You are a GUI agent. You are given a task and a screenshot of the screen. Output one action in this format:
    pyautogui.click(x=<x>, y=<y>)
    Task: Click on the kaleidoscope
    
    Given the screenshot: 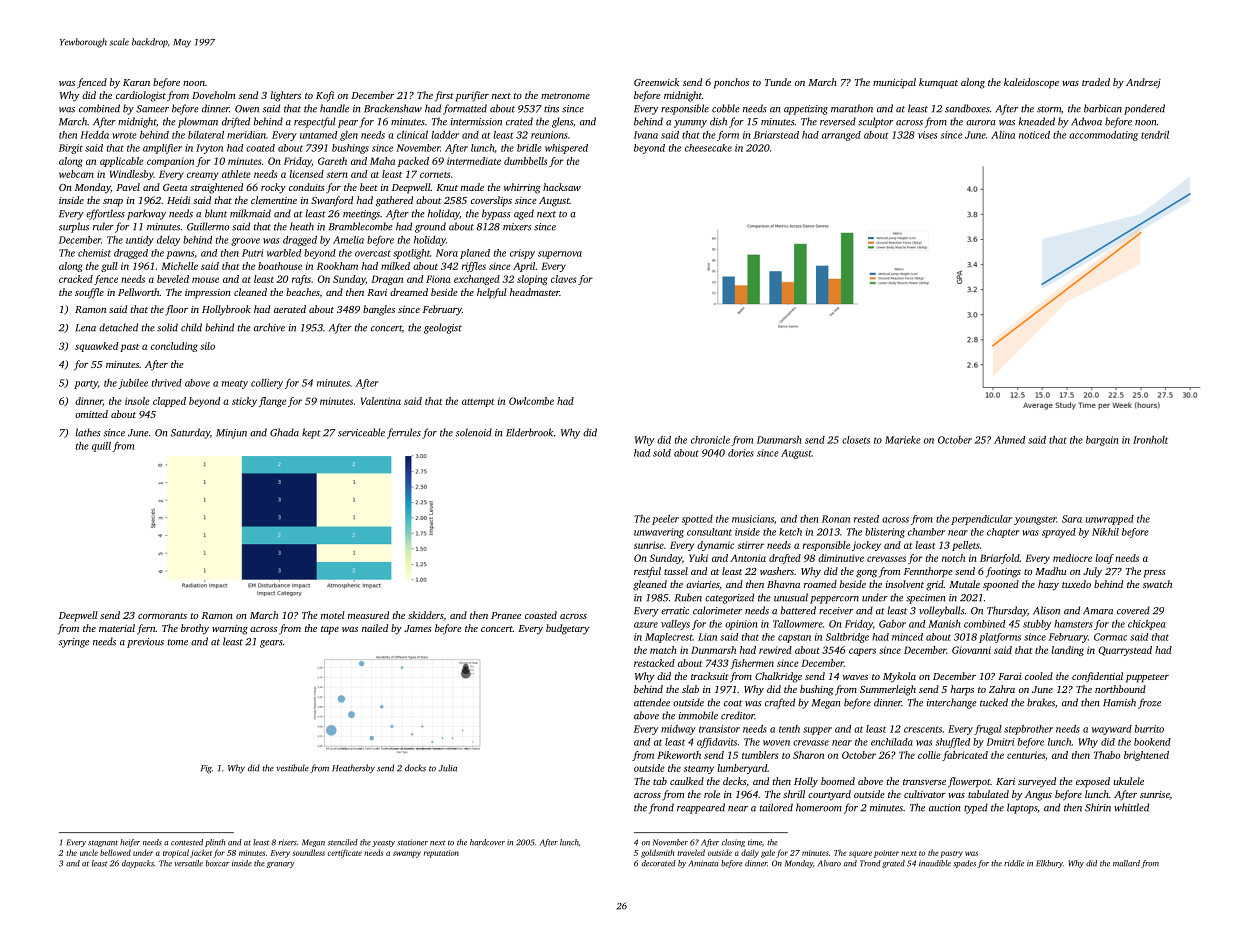 What is the action you would take?
    pyautogui.click(x=1031, y=83)
